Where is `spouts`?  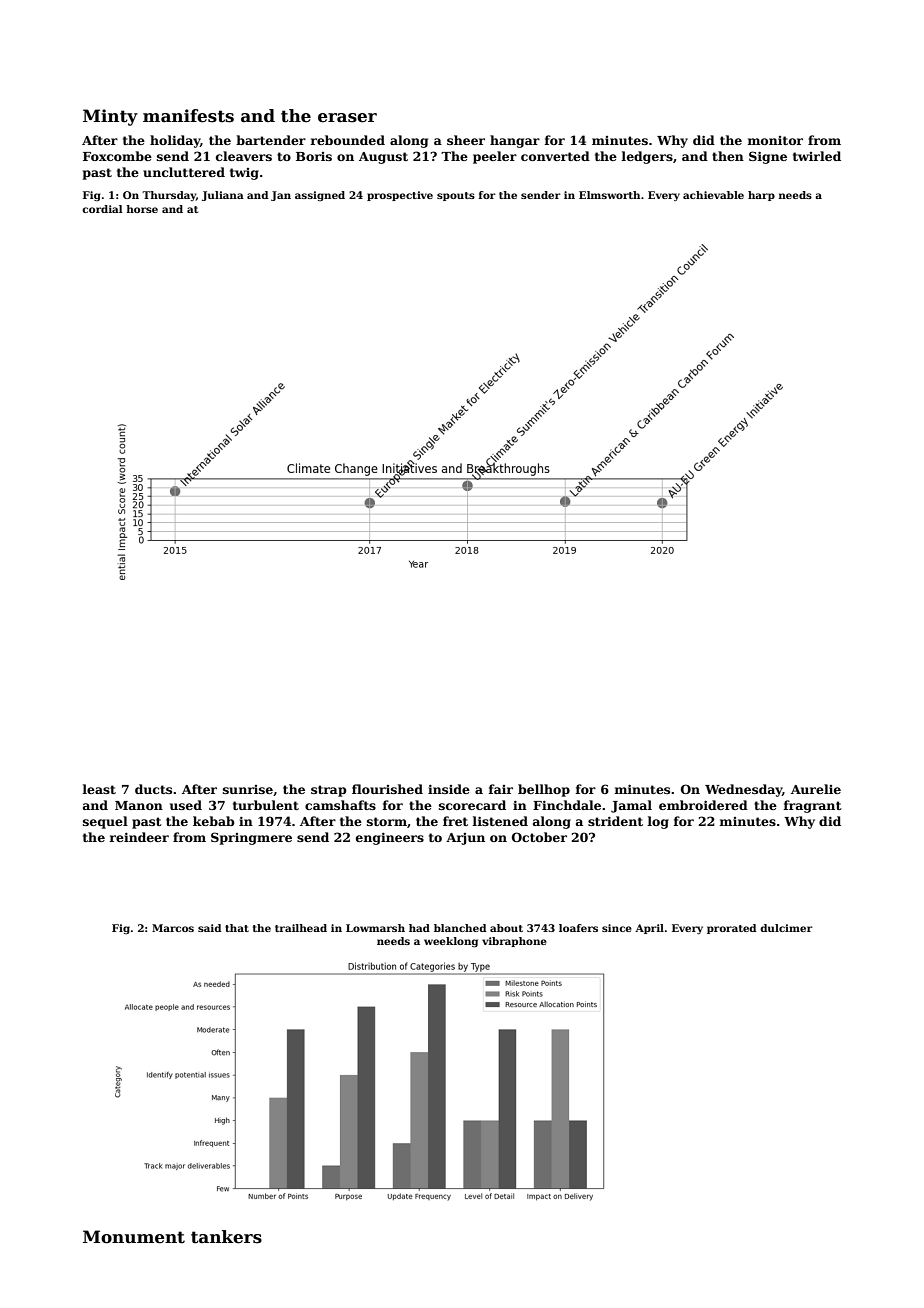
spouts is located at coordinates (456, 196).
